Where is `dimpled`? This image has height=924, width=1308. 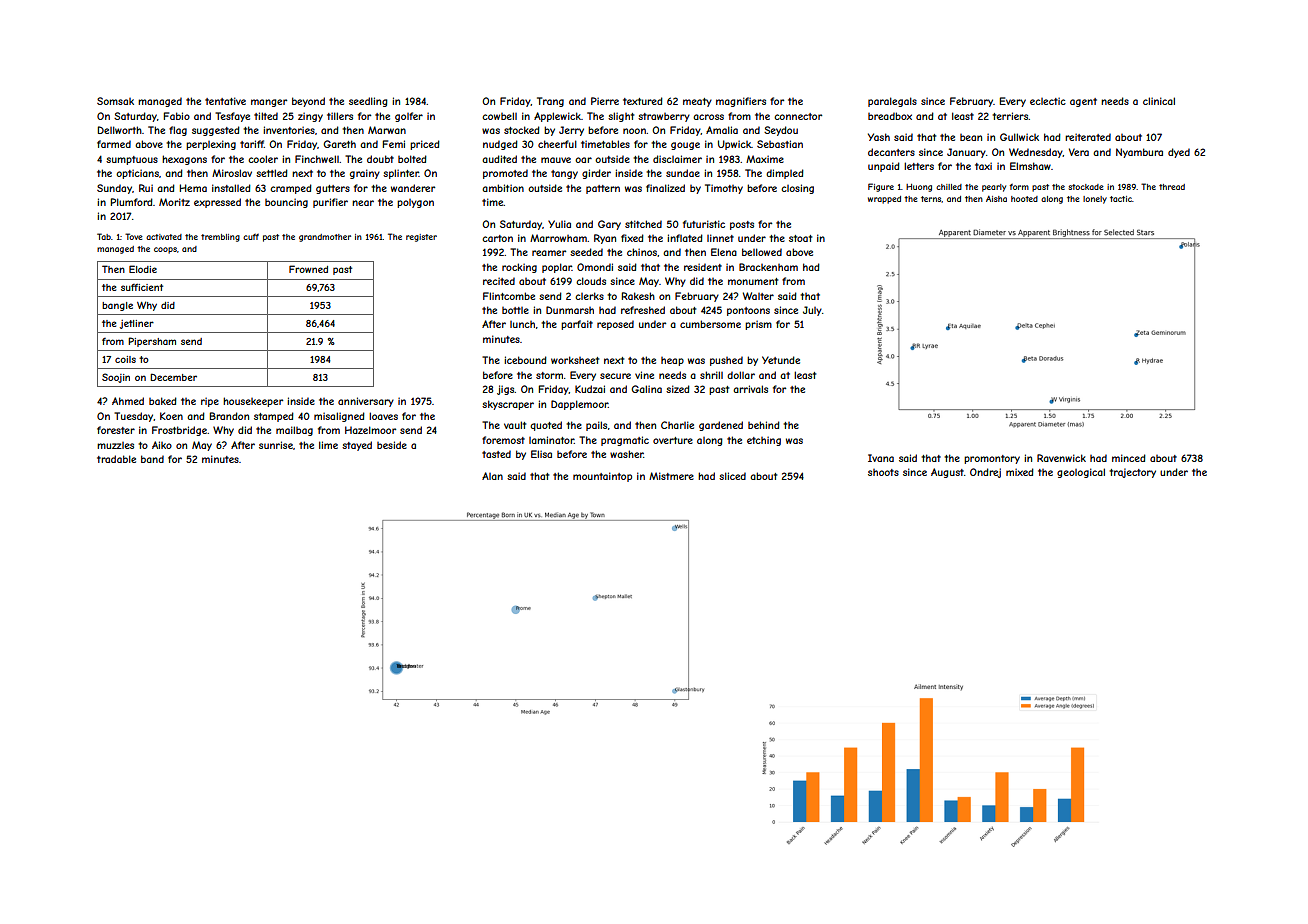 dimpled is located at coordinates (785, 174).
